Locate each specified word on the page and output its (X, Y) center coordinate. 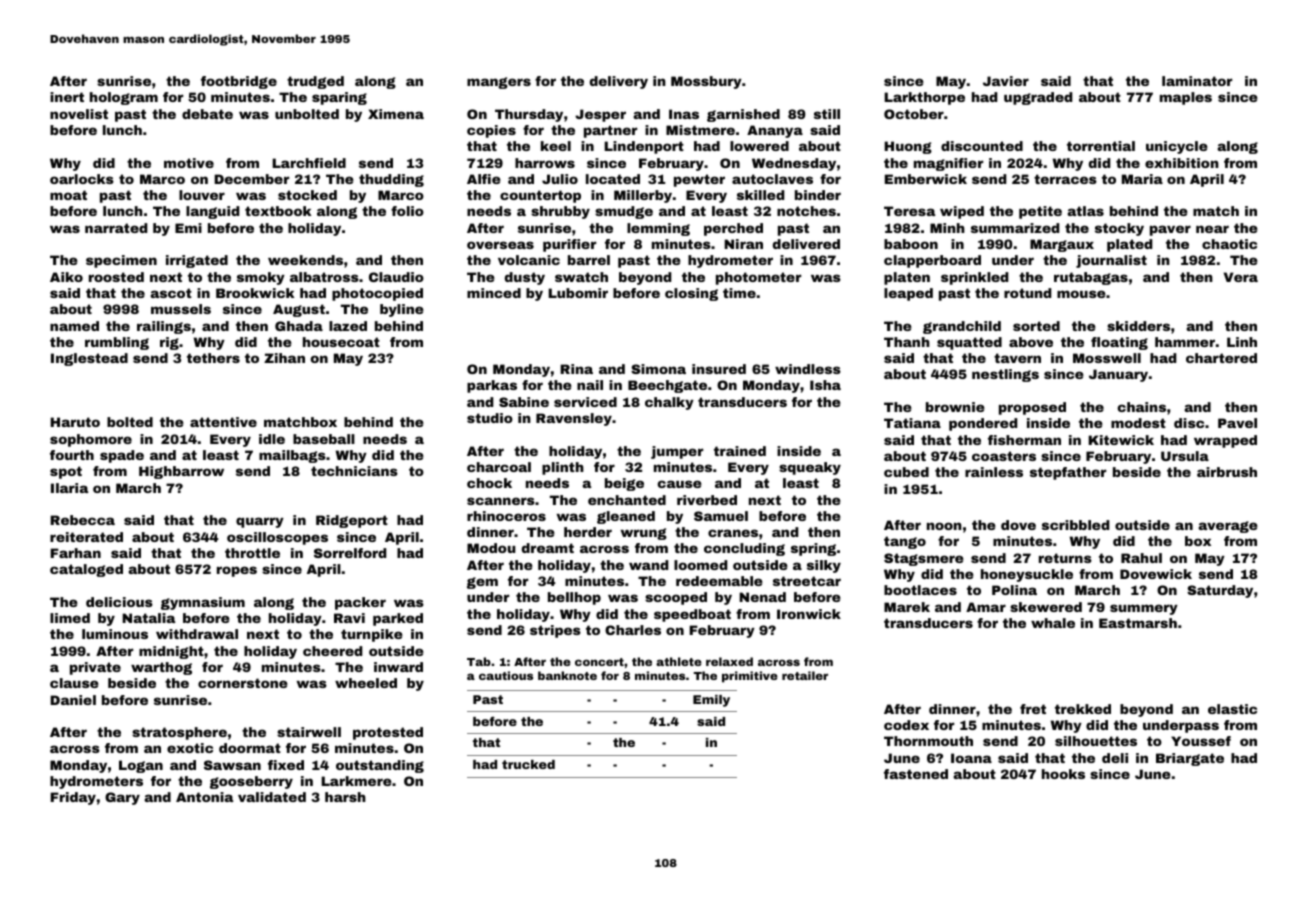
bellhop (574, 598)
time (739, 293)
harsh (345, 797)
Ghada (299, 326)
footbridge (239, 82)
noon (944, 526)
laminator (1197, 81)
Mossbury (706, 82)
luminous (115, 634)
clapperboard (932, 261)
